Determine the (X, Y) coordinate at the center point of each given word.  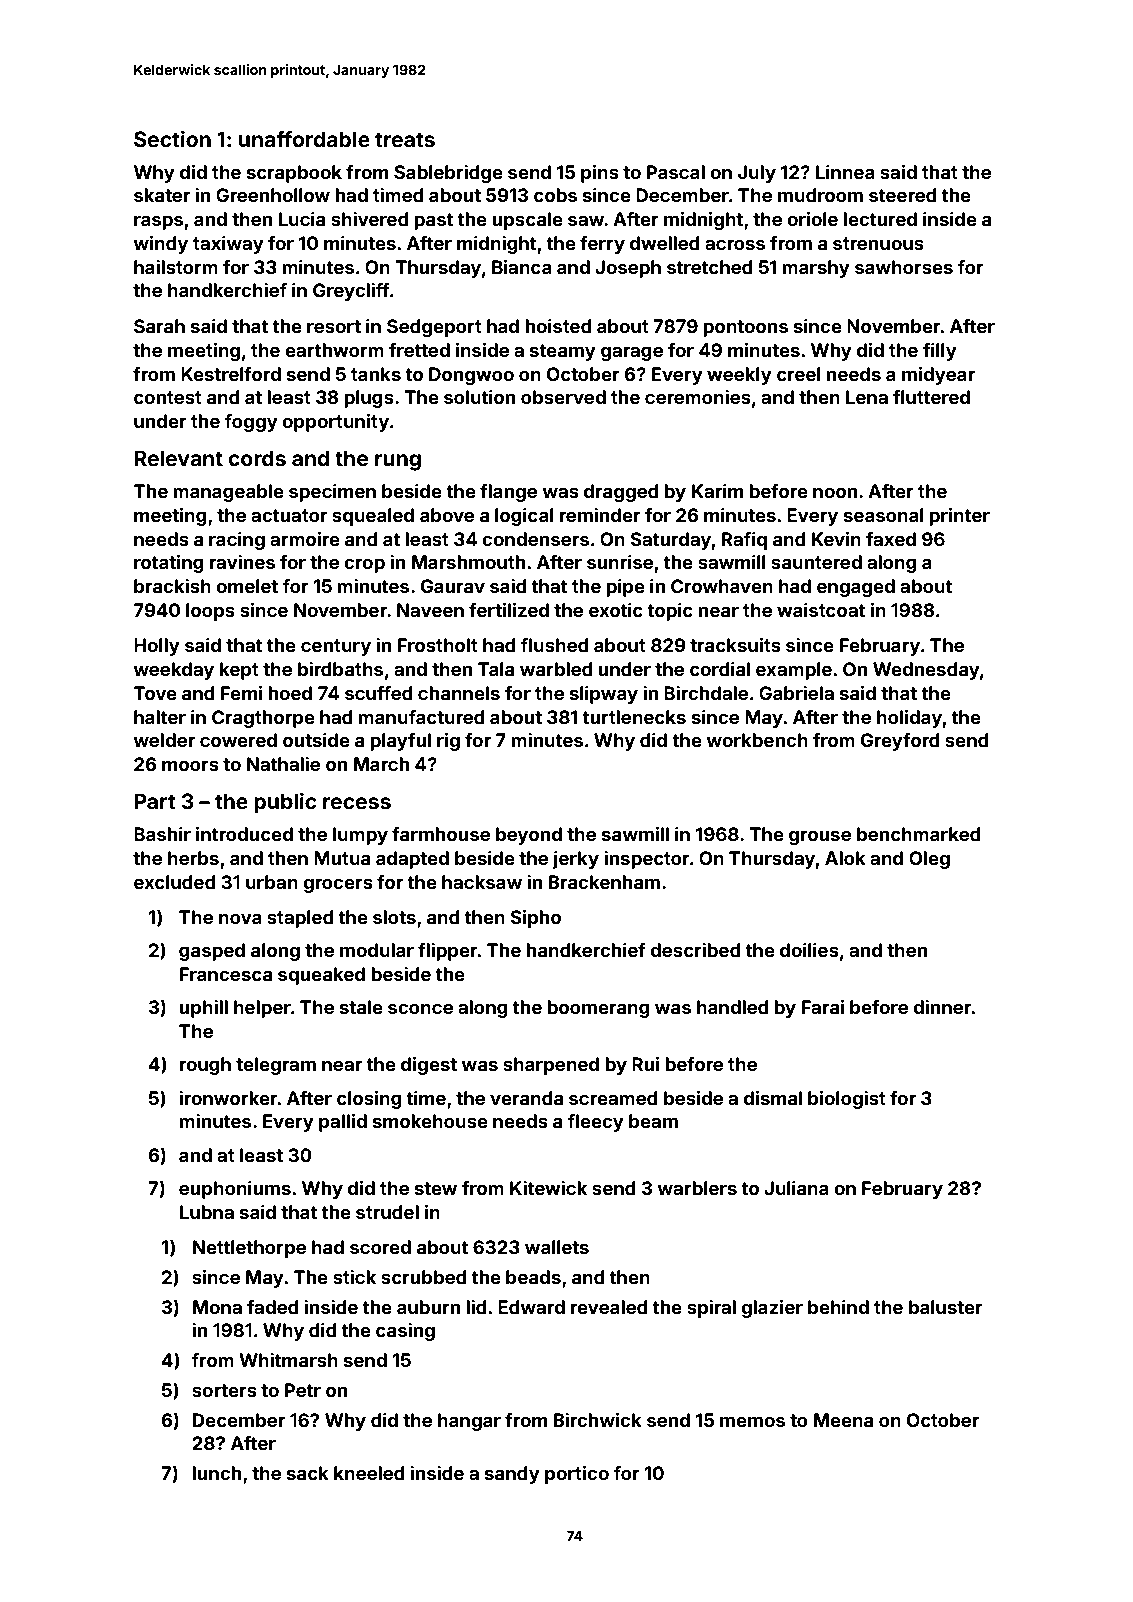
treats (405, 139)
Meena (843, 1420)
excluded (175, 882)
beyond (529, 836)
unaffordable (304, 139)
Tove (155, 693)
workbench (757, 740)
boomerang (598, 1009)
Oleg (929, 860)
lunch (216, 1473)
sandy (512, 1475)
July (757, 174)
